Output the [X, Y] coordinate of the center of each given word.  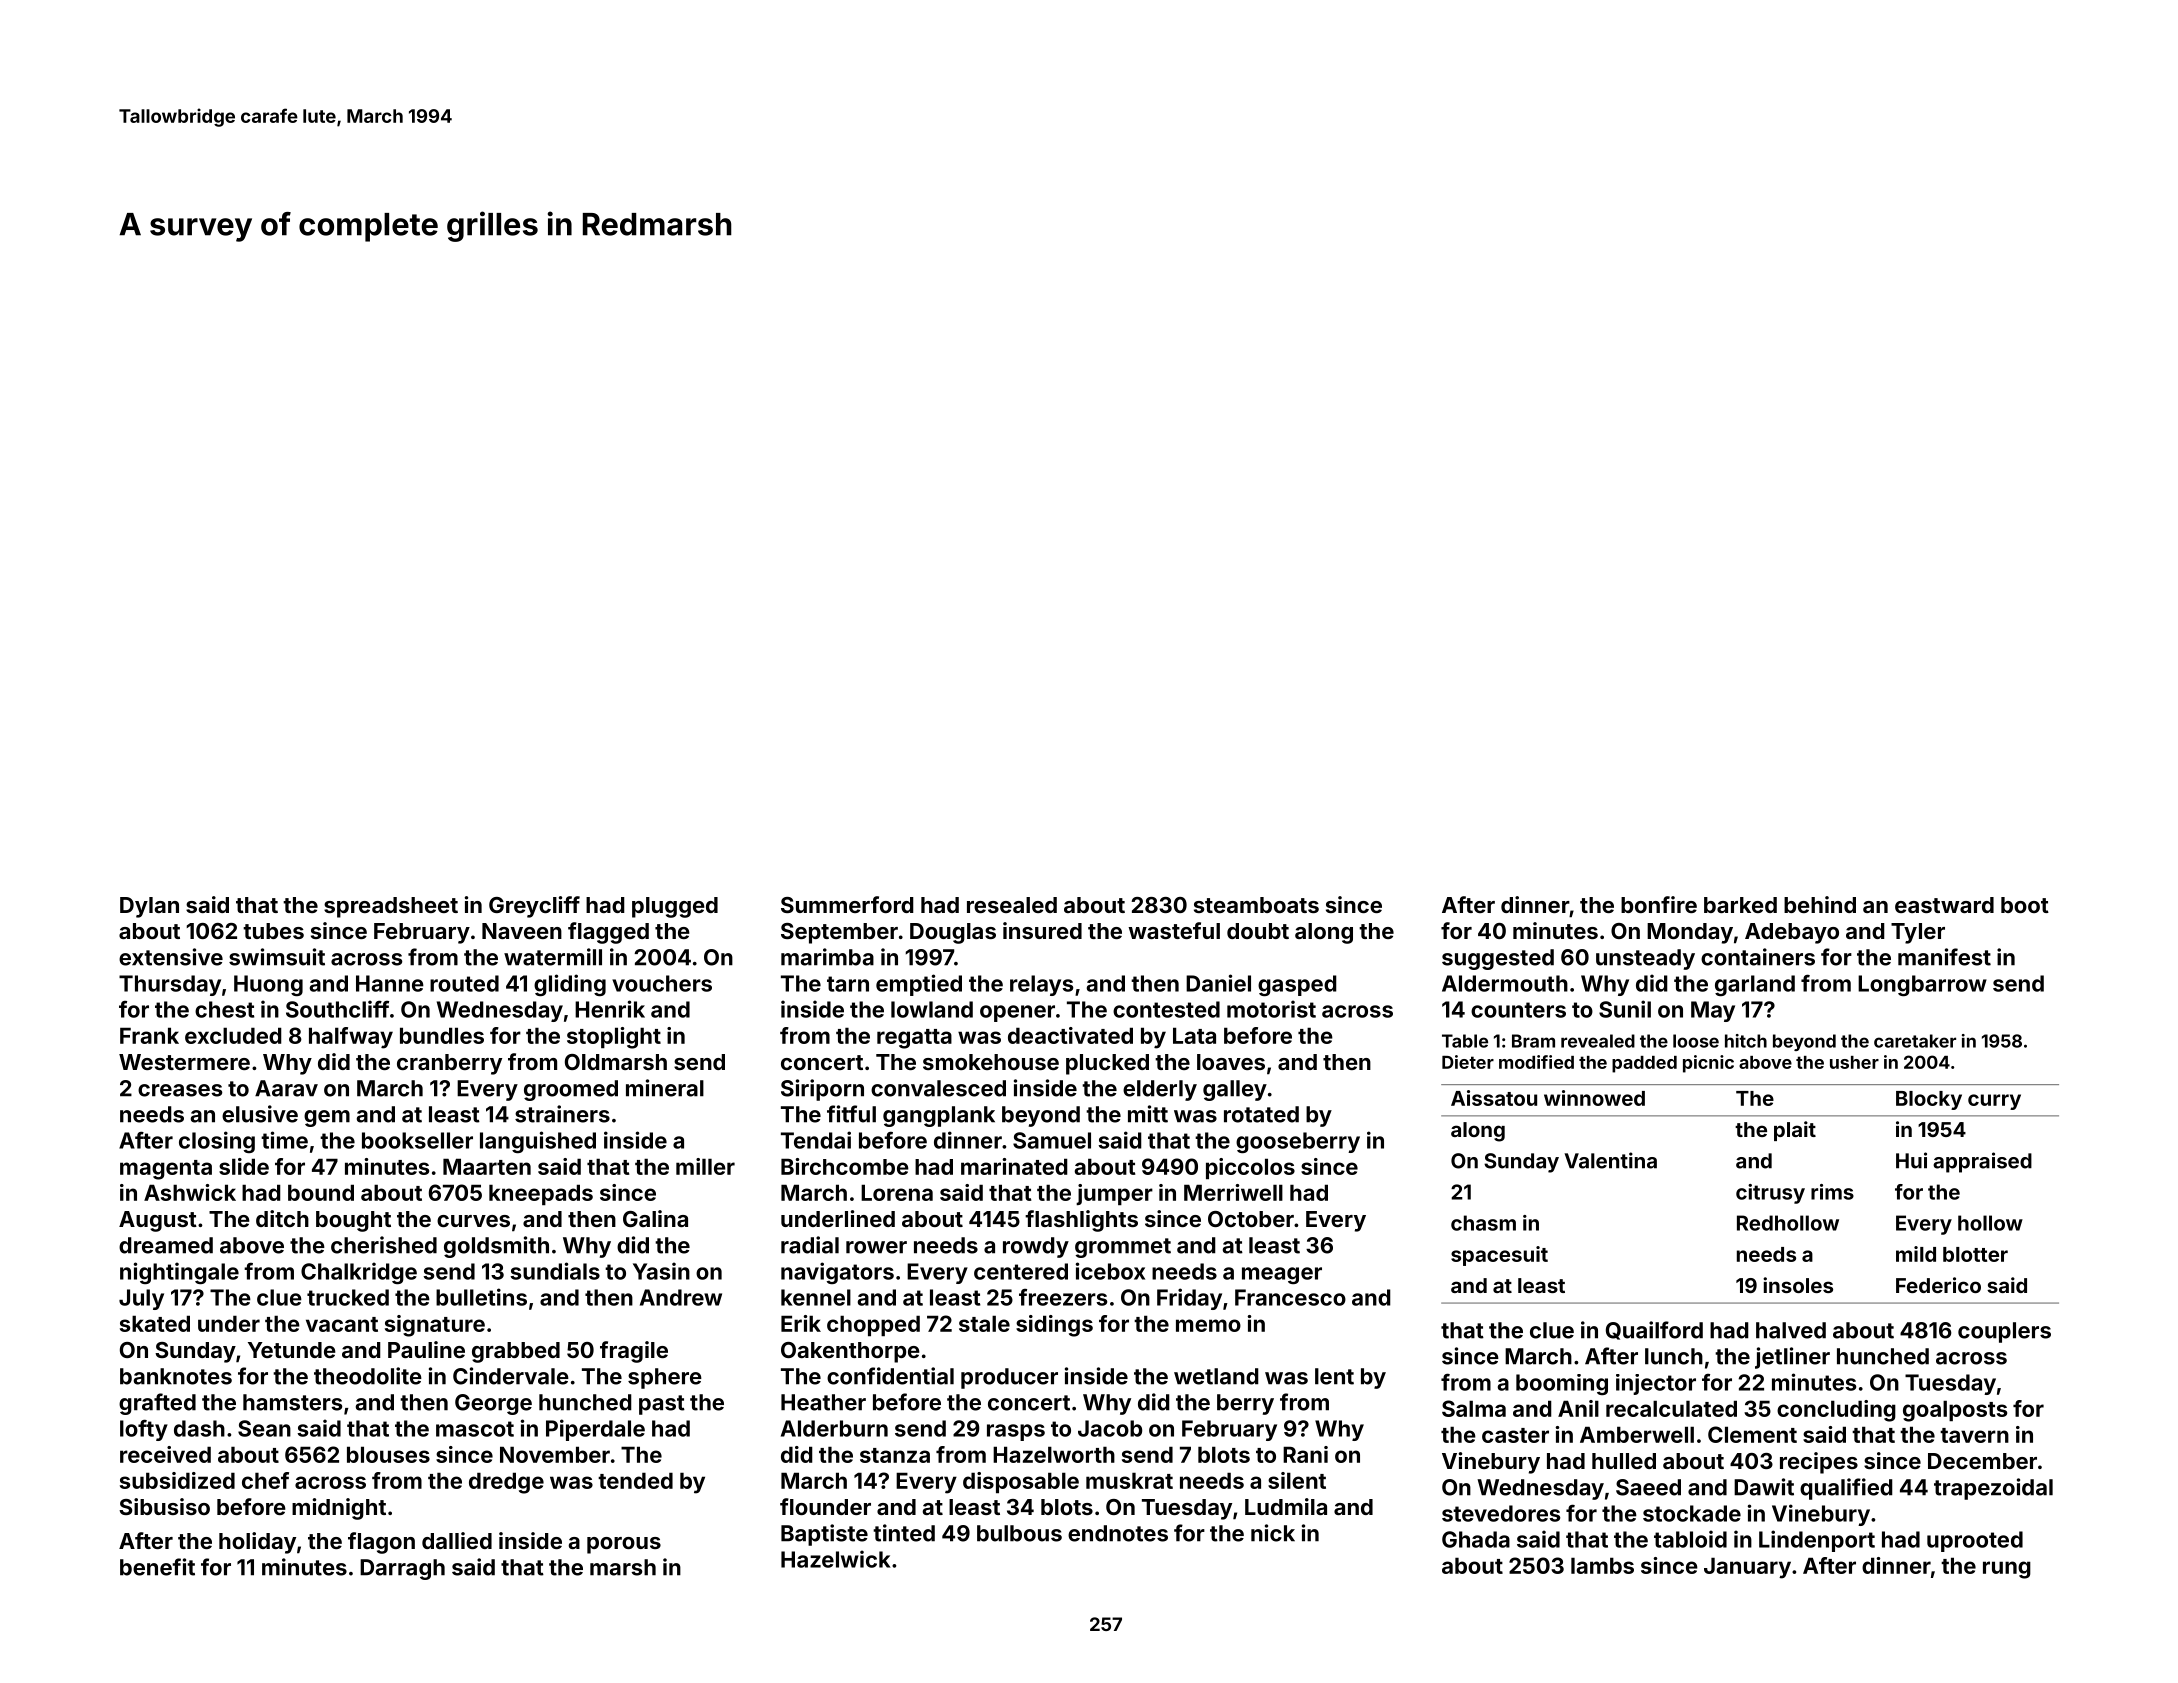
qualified [1846, 1489]
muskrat [1129, 1480]
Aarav [286, 1088]
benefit [157, 1567]
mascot [475, 1429]
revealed [1598, 1041]
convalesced [938, 1088]
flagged [608, 933]
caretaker [1915, 1041]
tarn [848, 984]
